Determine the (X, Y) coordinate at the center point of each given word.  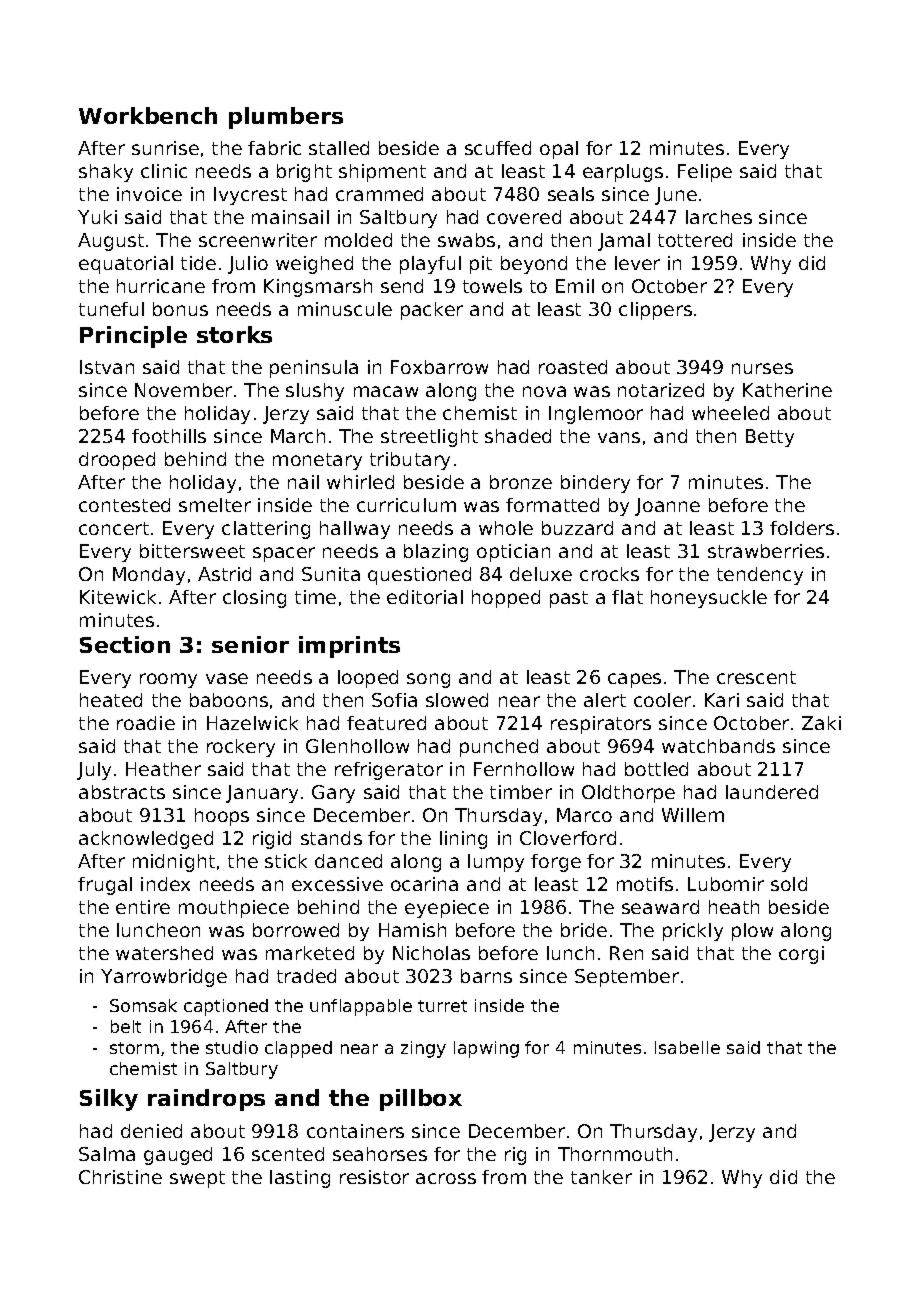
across (446, 1178)
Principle (133, 337)
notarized (661, 390)
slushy (315, 392)
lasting (300, 1179)
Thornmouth (615, 1154)
